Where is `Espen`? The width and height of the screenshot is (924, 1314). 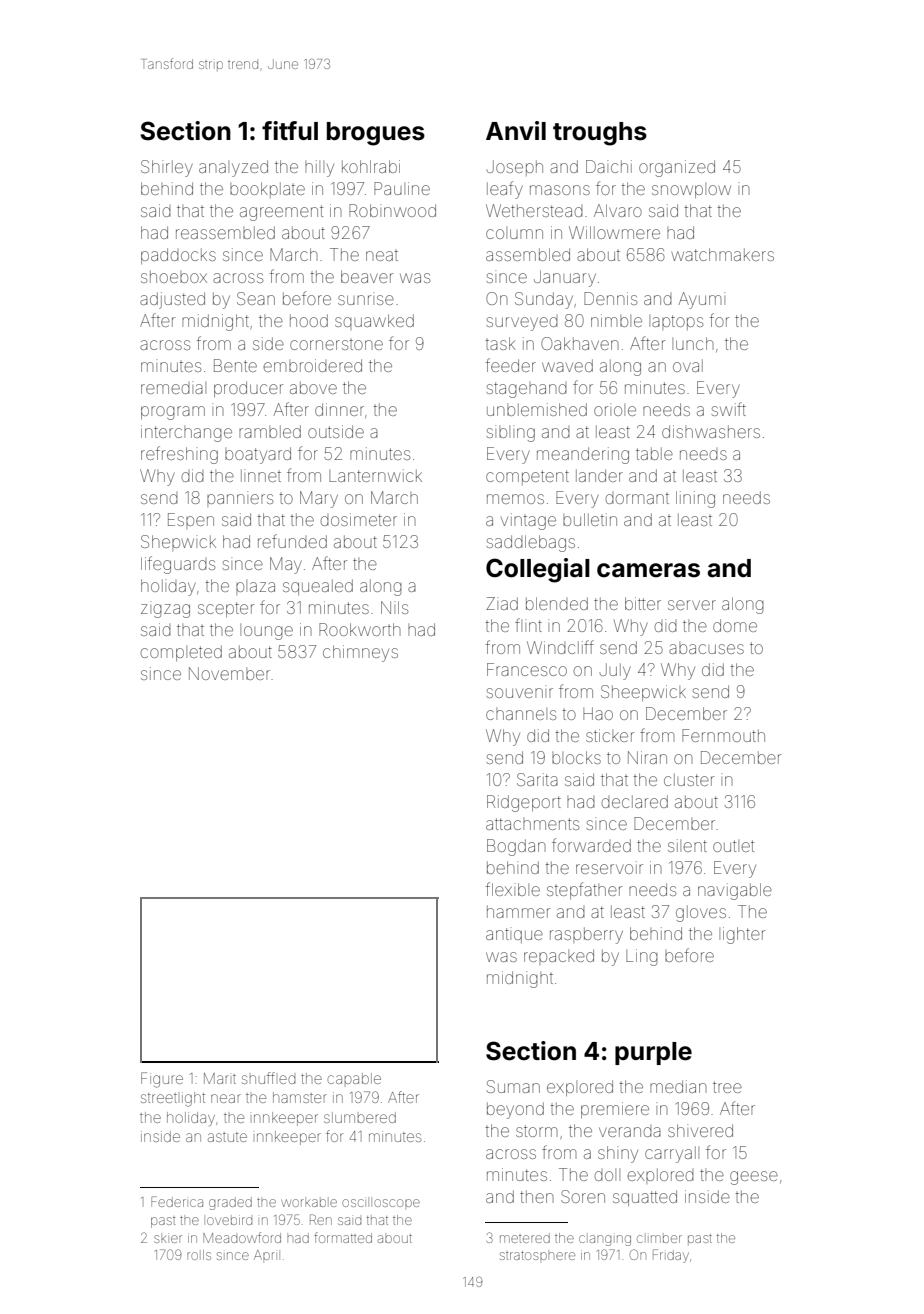
Espen is located at coordinates (191, 521).
